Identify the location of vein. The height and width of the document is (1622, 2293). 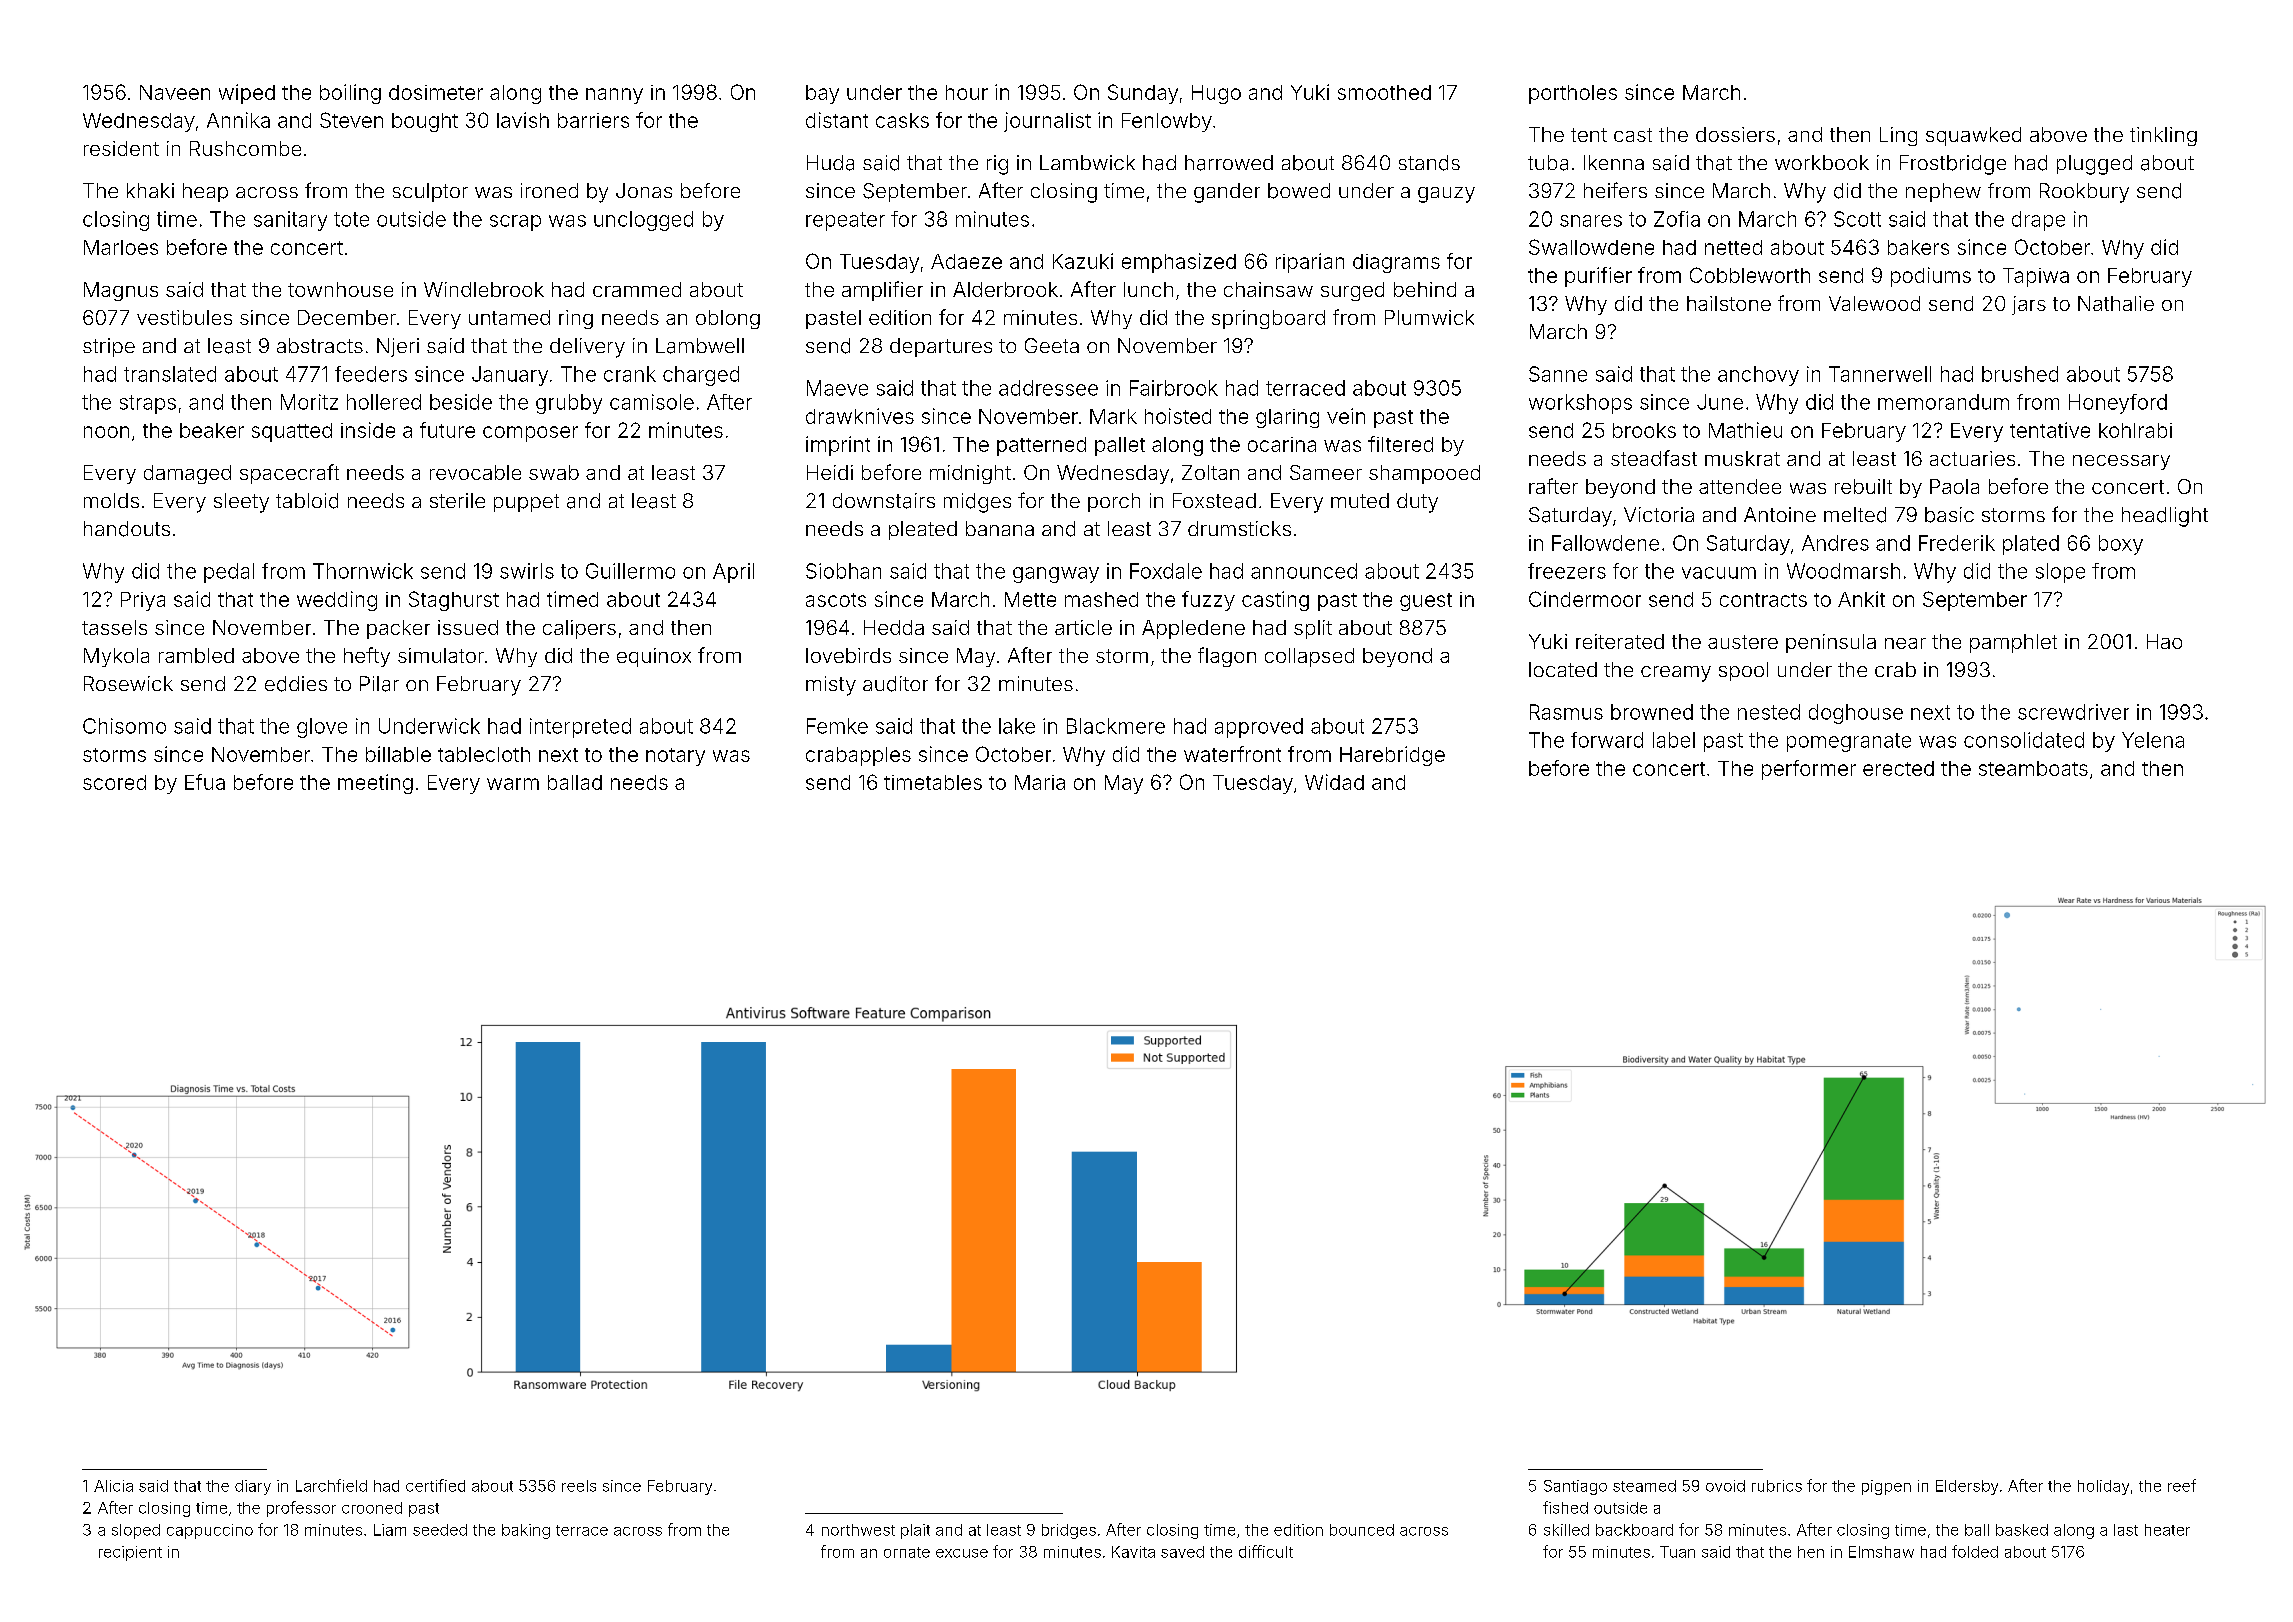
(1346, 416).
